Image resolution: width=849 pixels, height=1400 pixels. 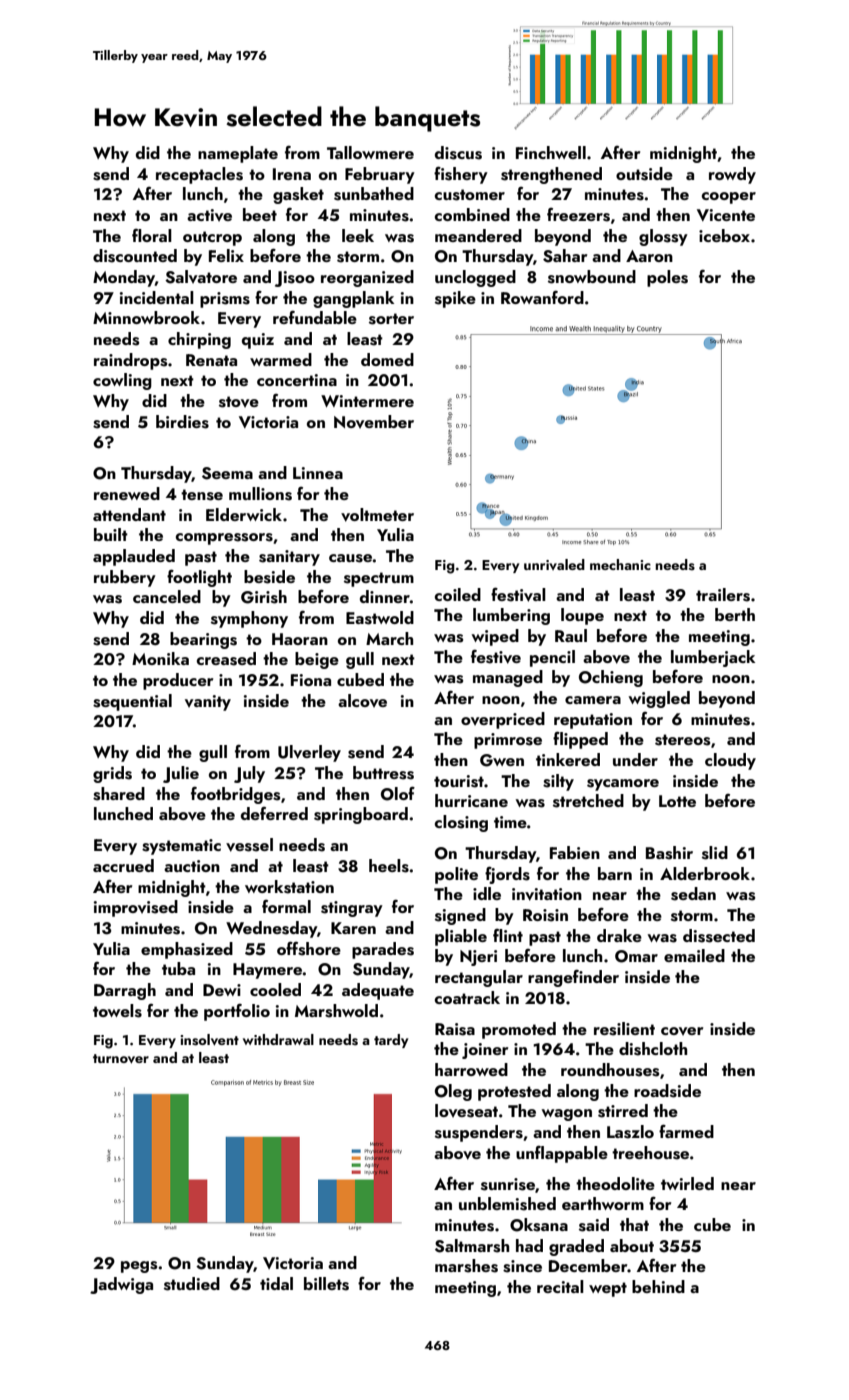 I want to click on studied, so click(x=192, y=1284).
